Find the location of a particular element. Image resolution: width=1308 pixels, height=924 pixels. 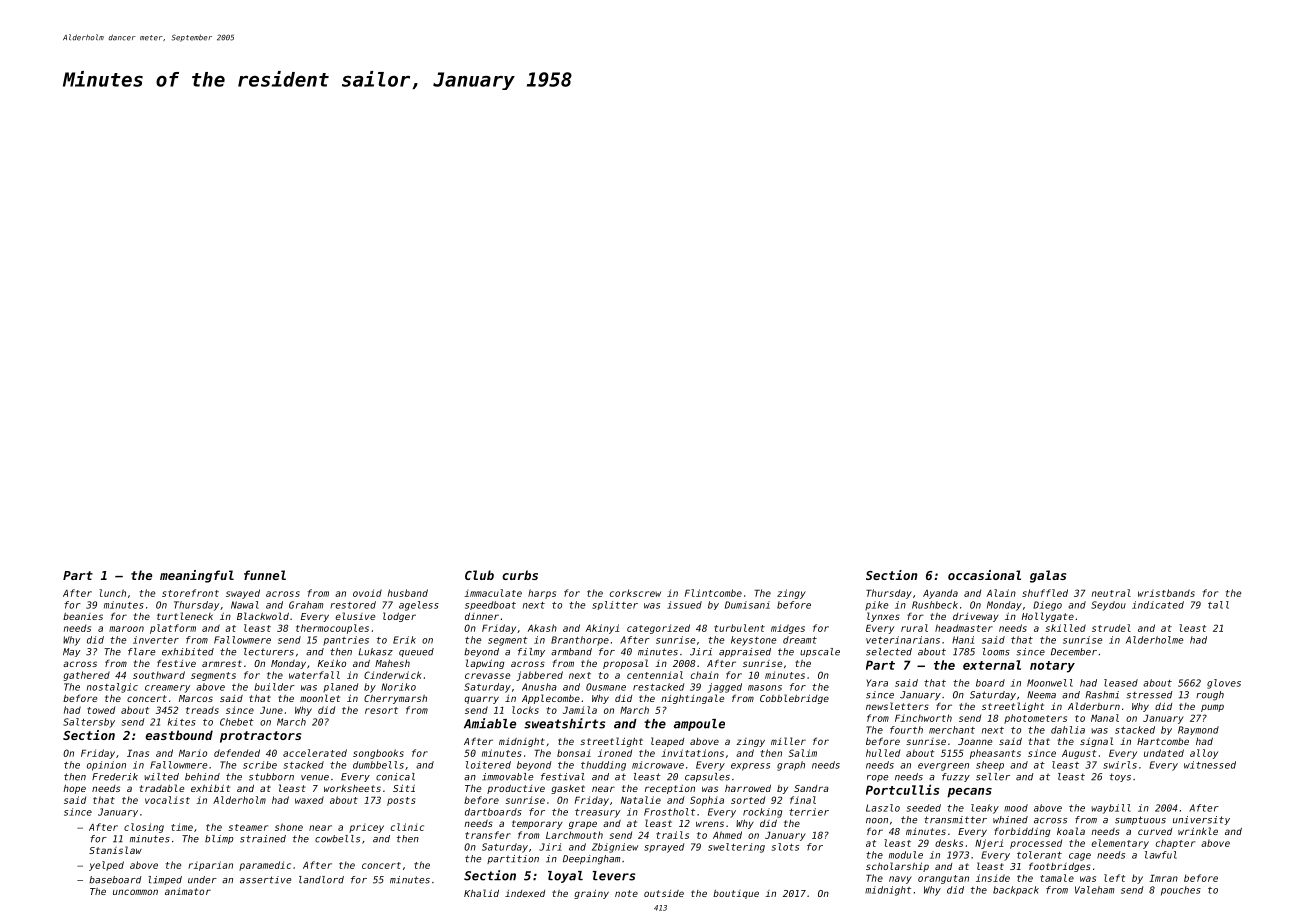

Amiable is located at coordinates (490, 723).
